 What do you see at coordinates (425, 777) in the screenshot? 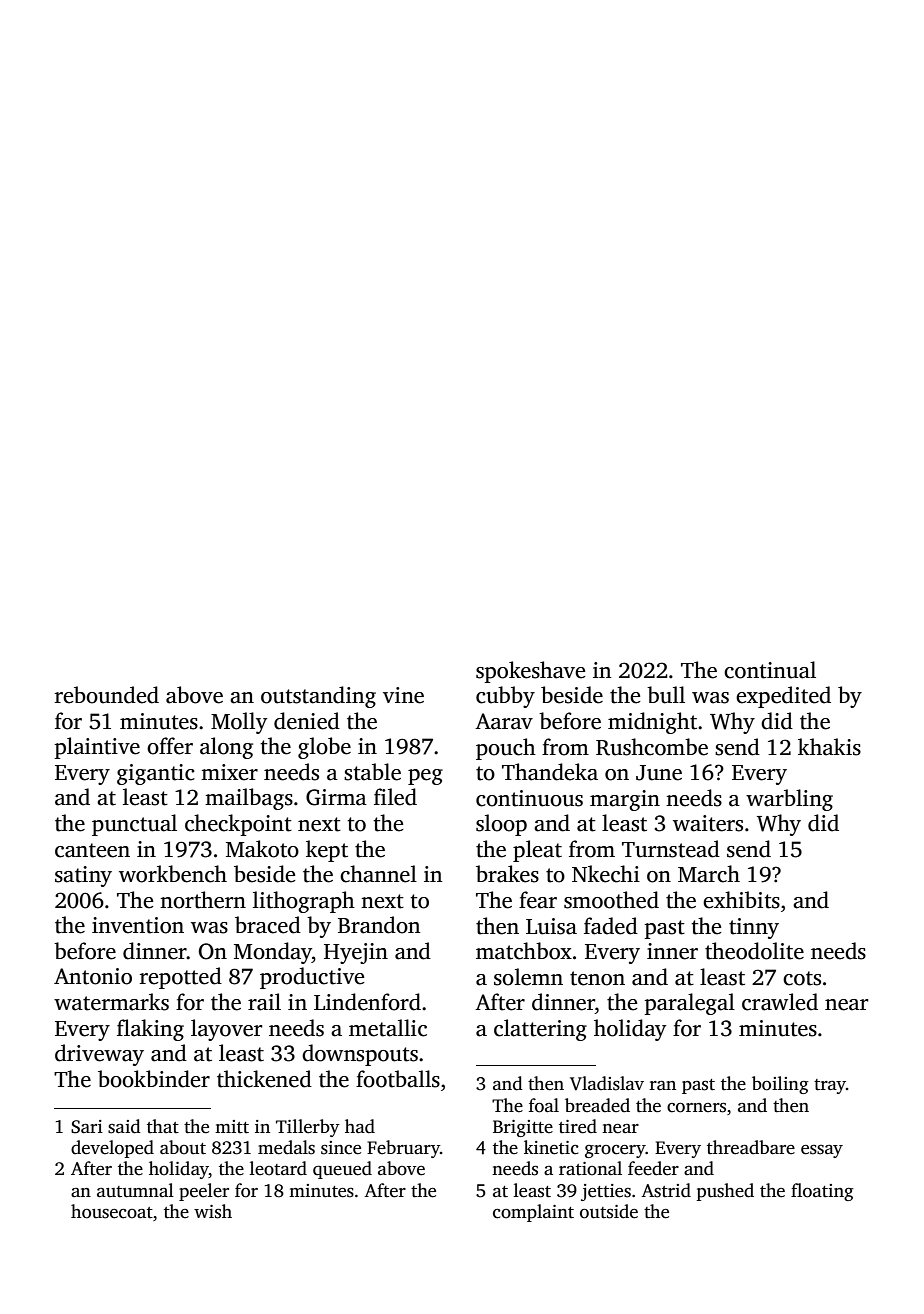
I see `peg` at bounding box center [425, 777].
